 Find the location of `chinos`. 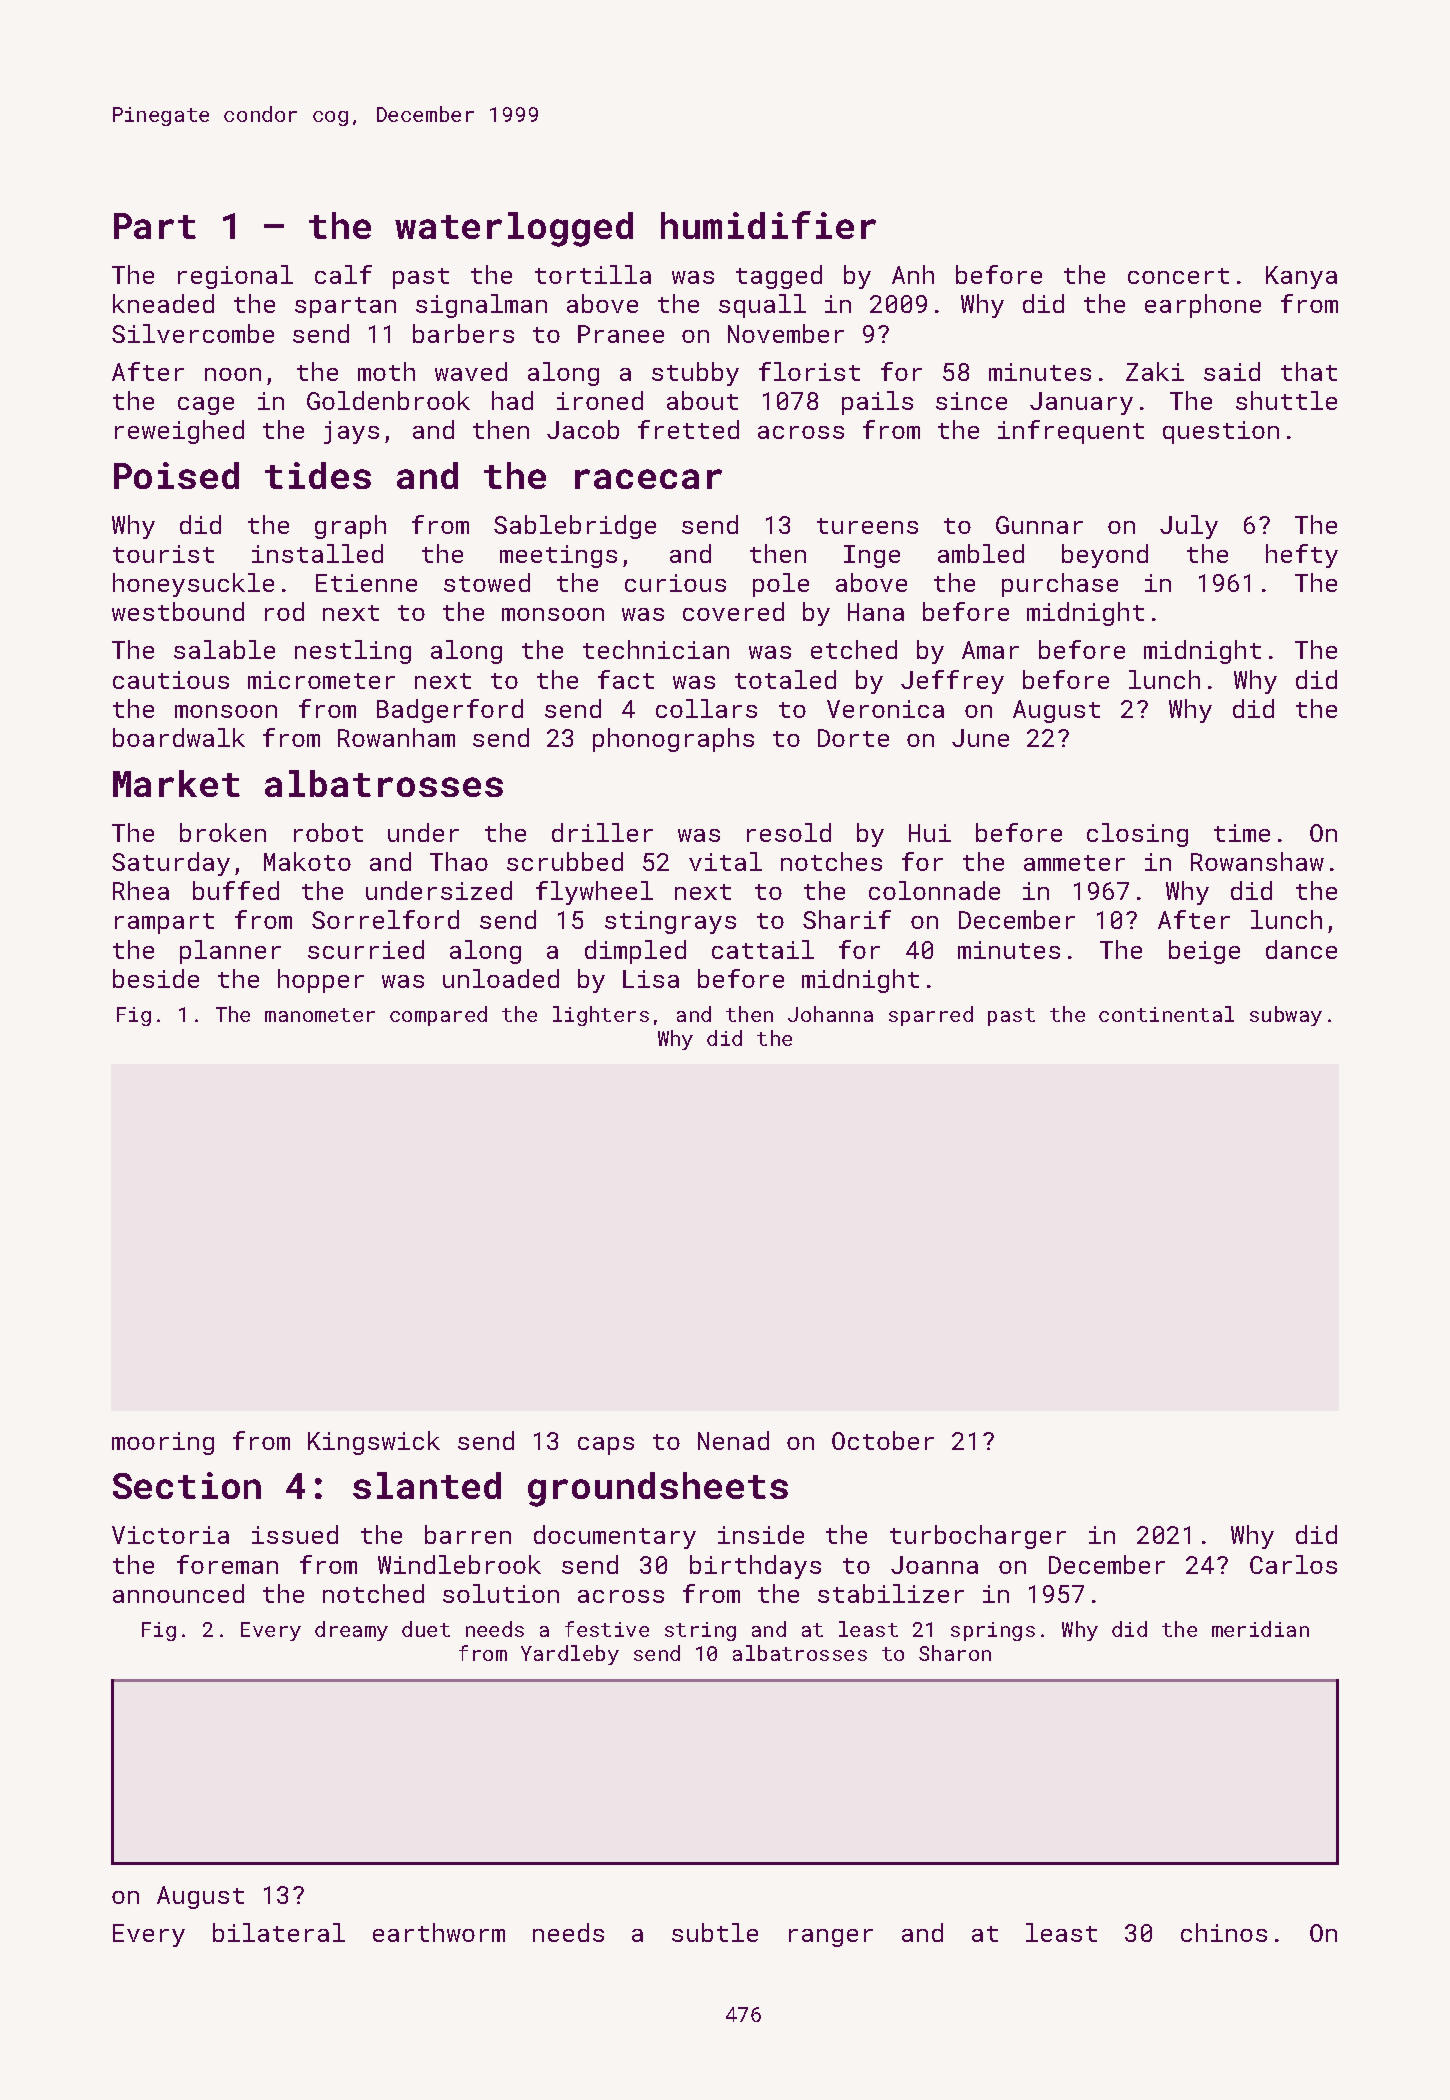

chinos is located at coordinates (1224, 1932).
